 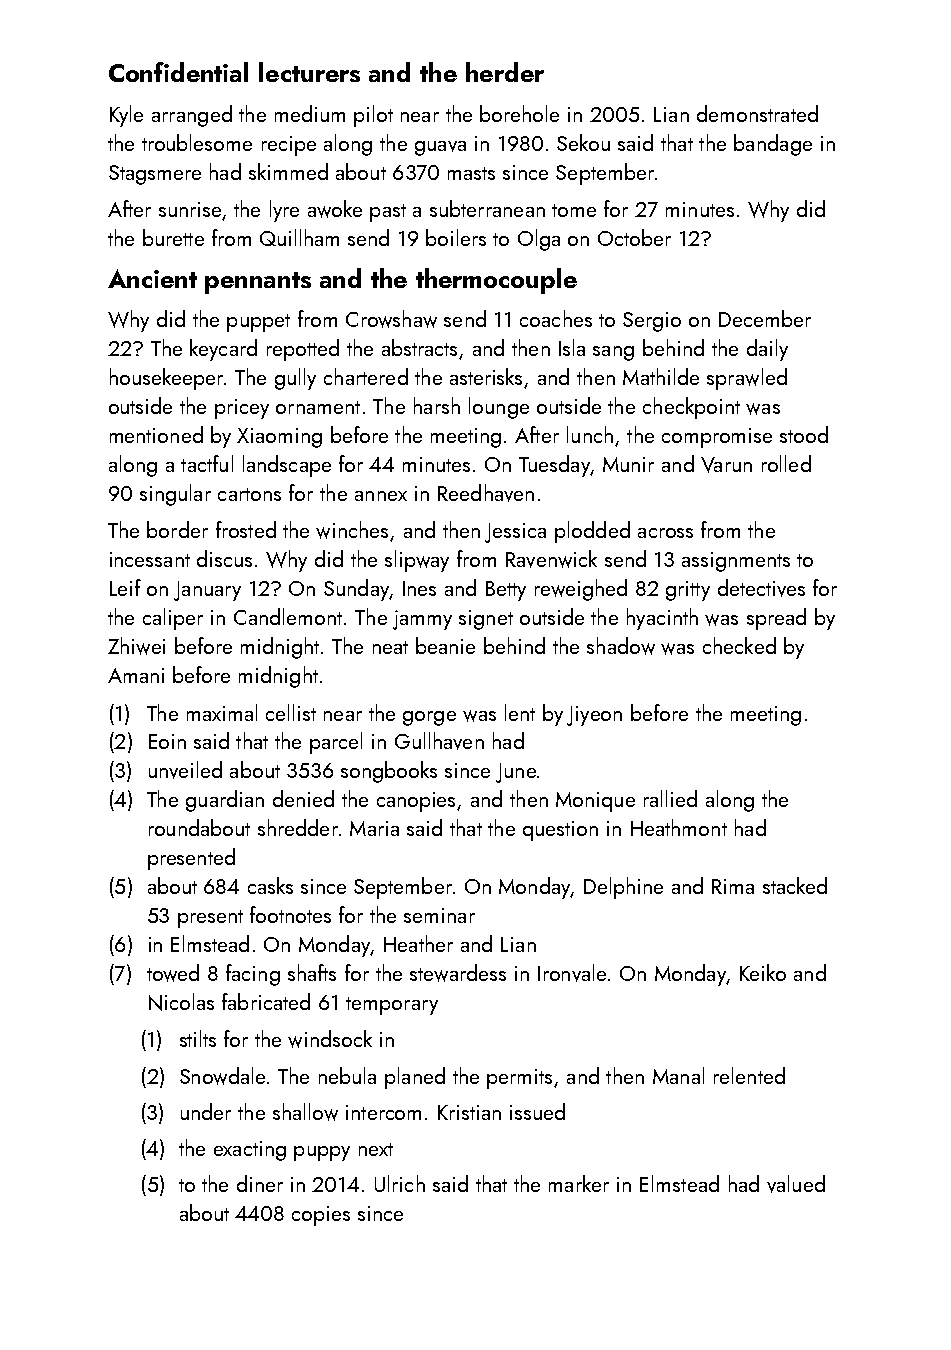 I want to click on Keiko, so click(x=763, y=972).
